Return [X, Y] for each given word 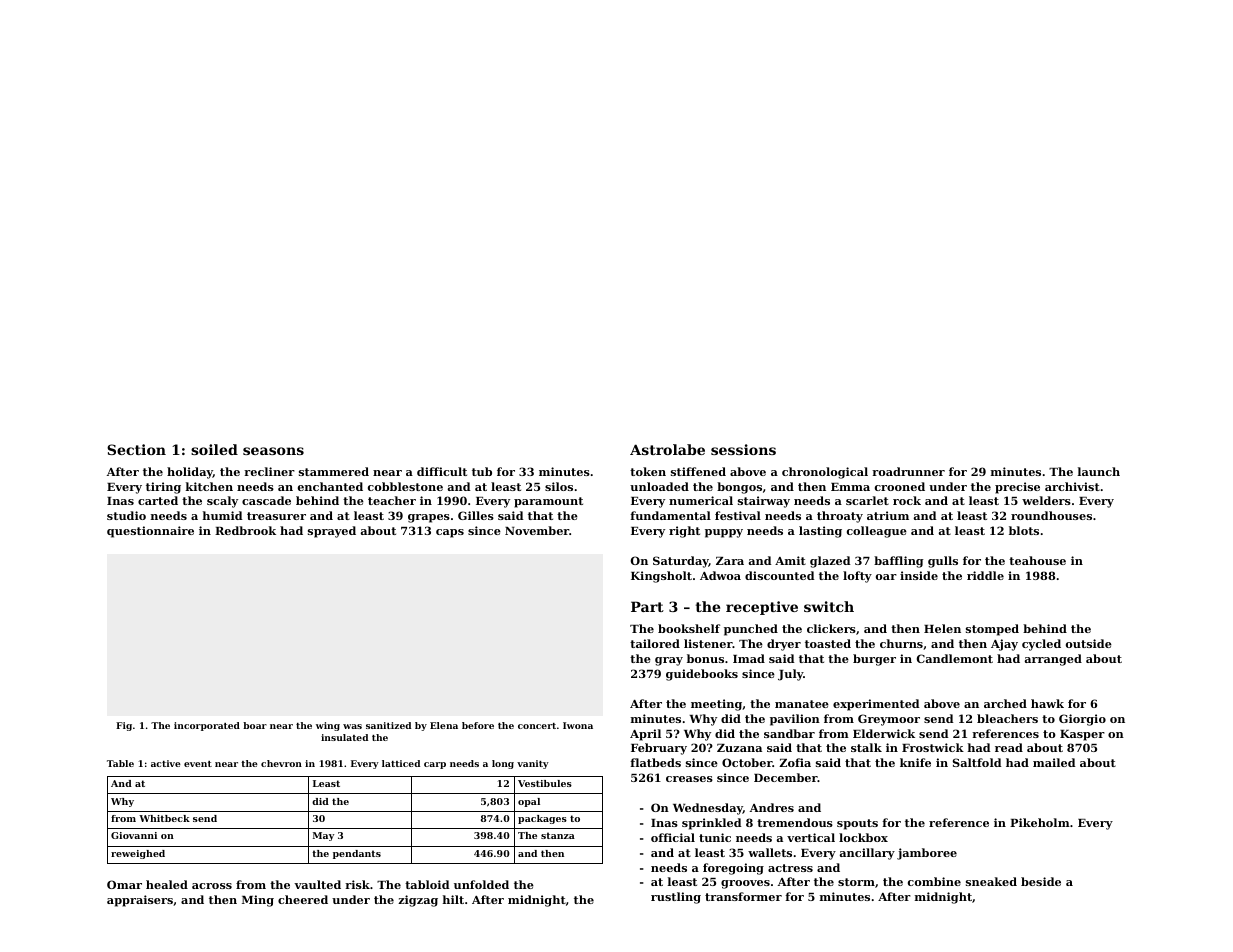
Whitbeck [164, 818]
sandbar [789, 733]
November [537, 530]
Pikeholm [1040, 822]
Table [120, 763]
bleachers [1007, 718]
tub [482, 471]
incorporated [207, 726]
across [212, 886]
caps [450, 533]
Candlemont [955, 658]
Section [136, 449]
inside [919, 575]
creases [689, 779]
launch [1099, 471]
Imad [749, 658]
